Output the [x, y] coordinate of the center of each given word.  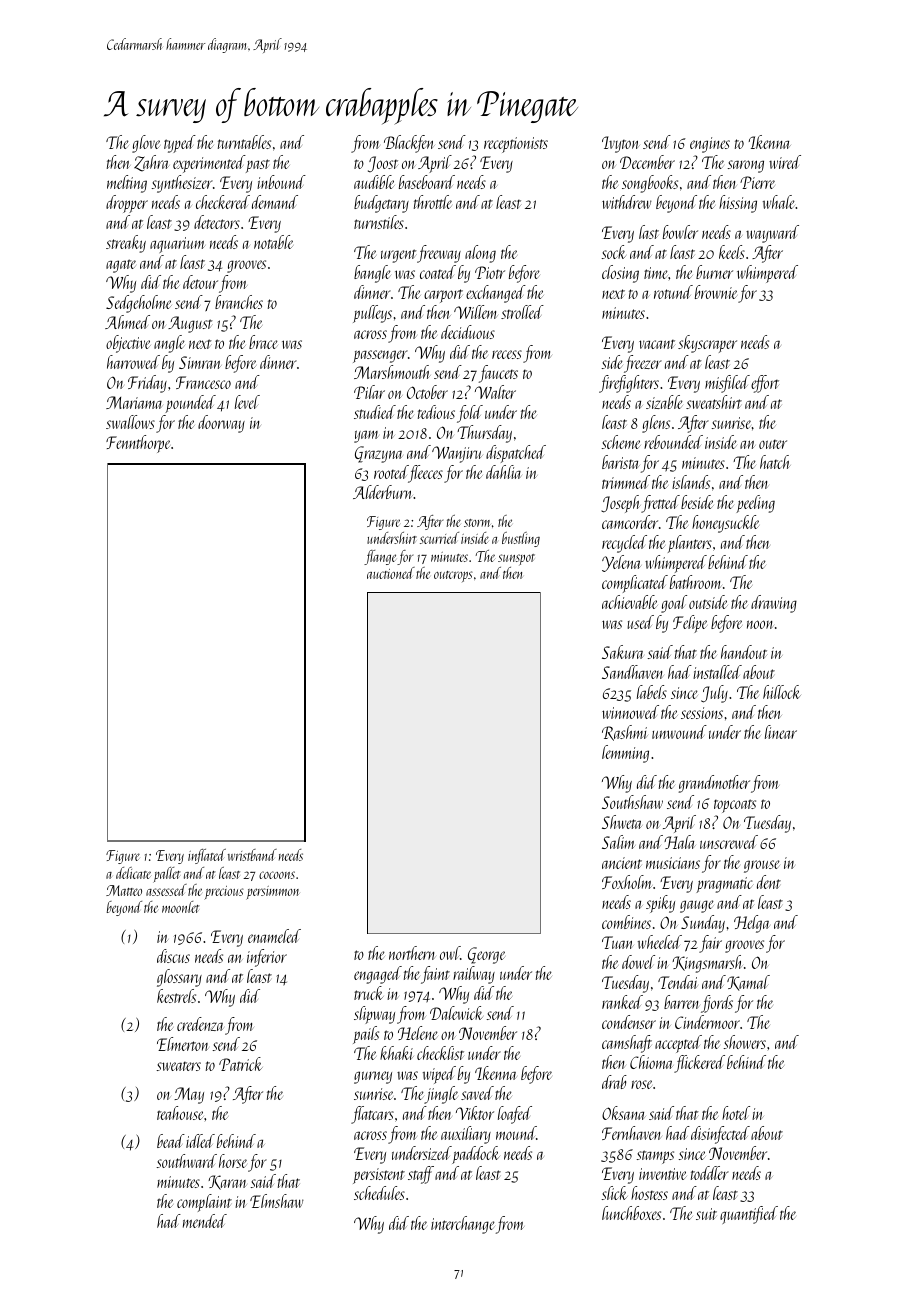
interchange [463, 1225]
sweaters [179, 1066]
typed [180, 144]
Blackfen [409, 144]
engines [710, 145]
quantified [749, 1215]
